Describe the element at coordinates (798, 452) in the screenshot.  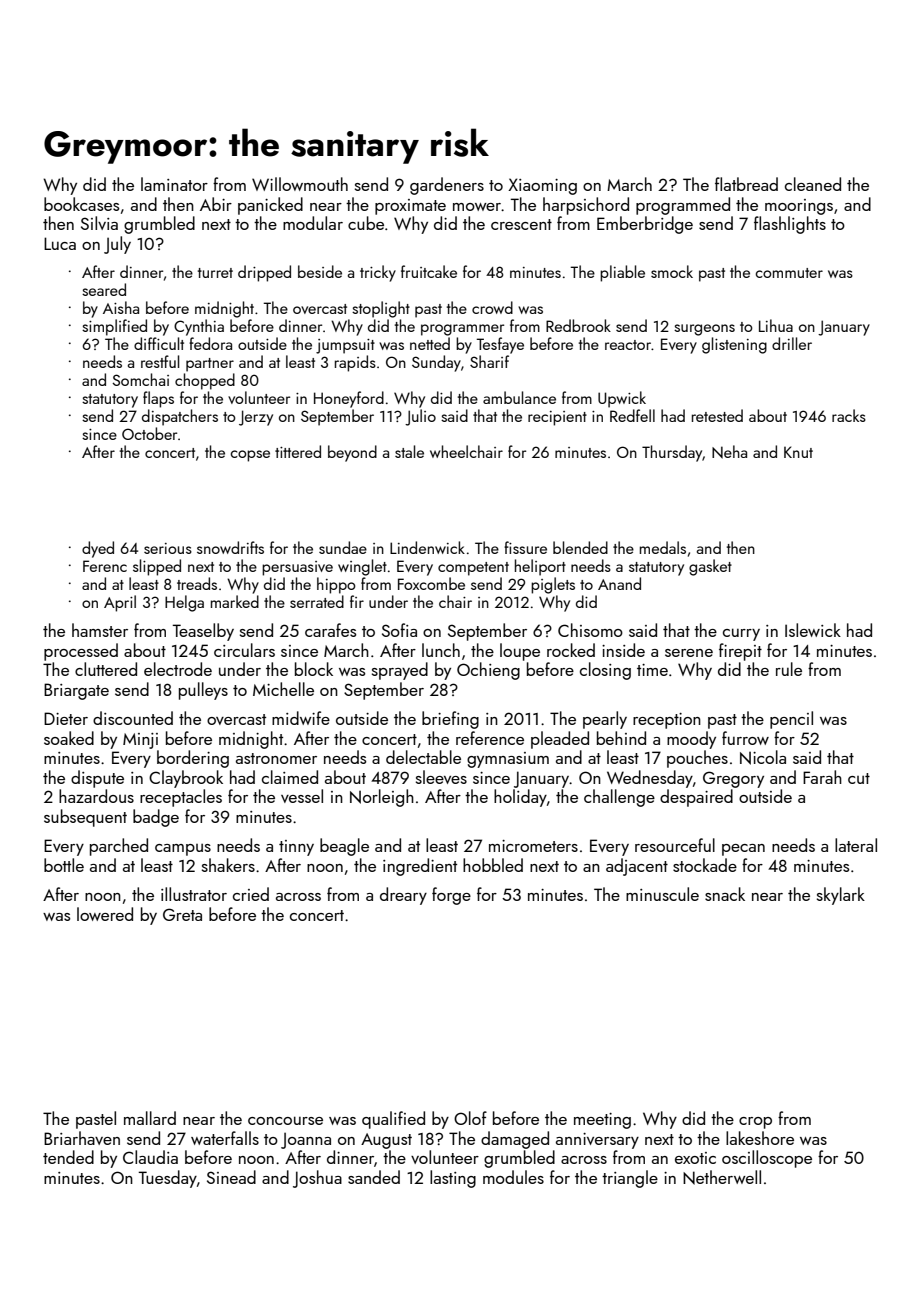
I see `Knut` at that location.
